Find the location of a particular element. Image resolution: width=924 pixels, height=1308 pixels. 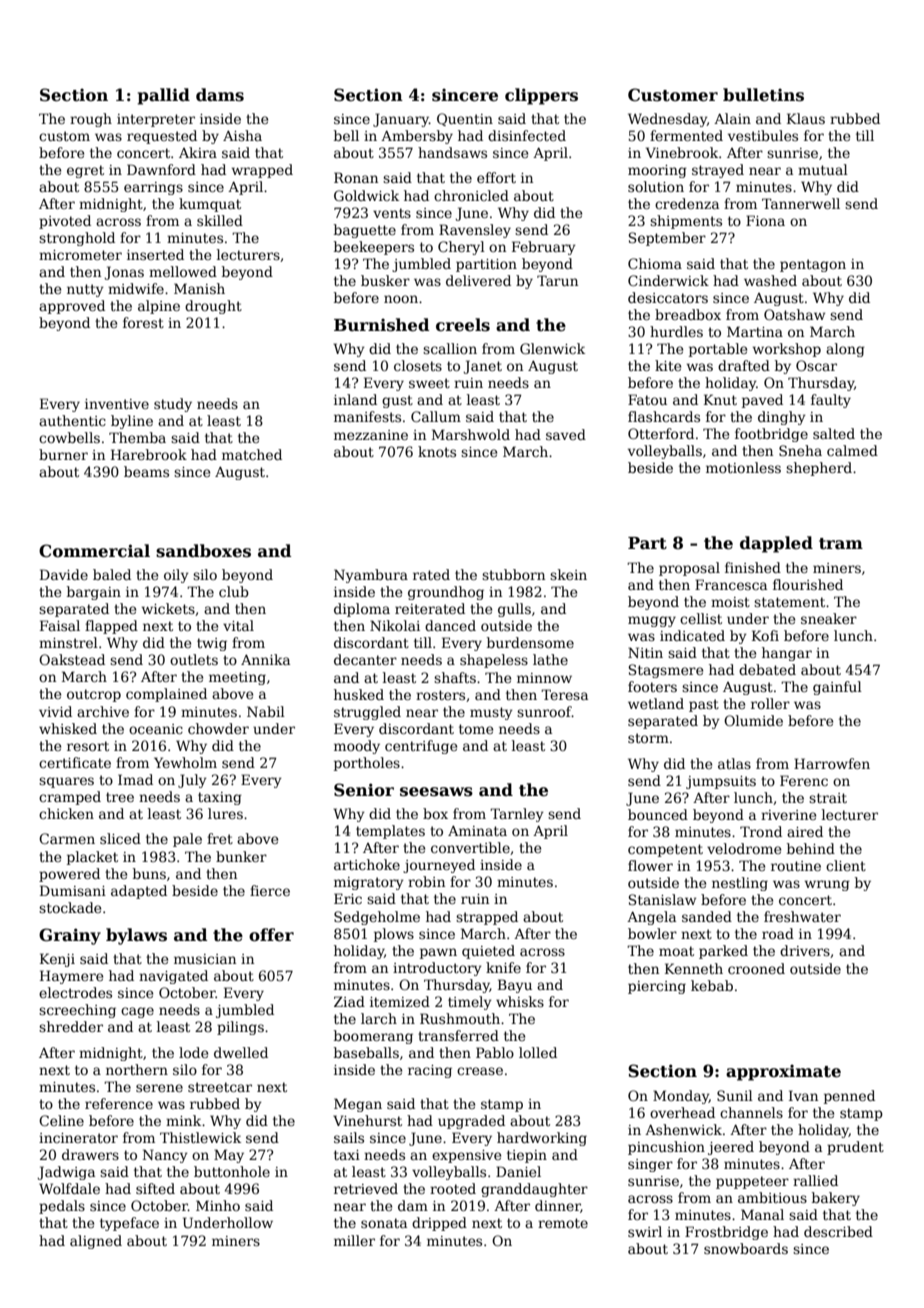

typeface is located at coordinates (129, 1224).
